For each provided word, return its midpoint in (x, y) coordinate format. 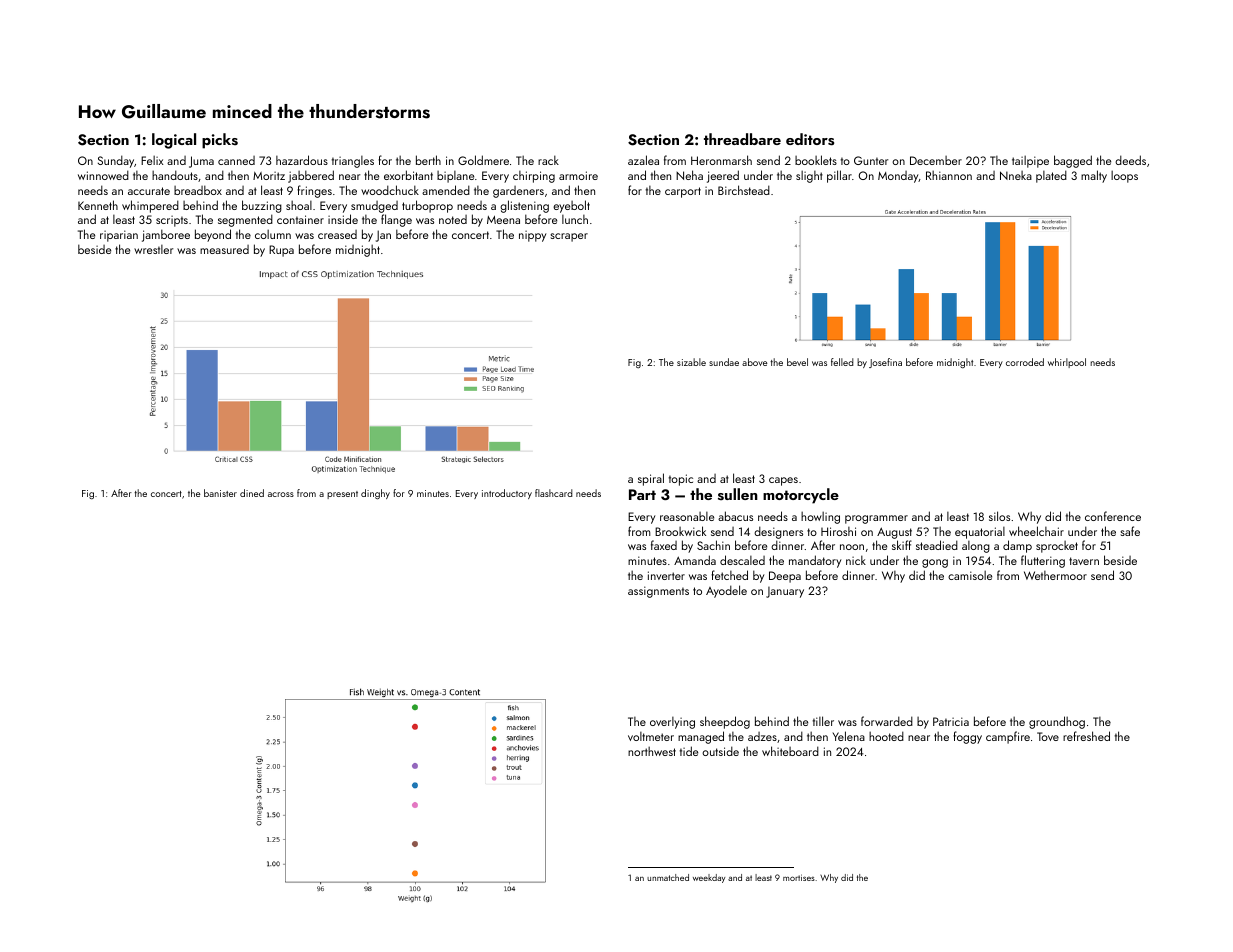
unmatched (668, 877)
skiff (902, 545)
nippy (532, 236)
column (273, 234)
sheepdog (725, 722)
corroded (1025, 362)
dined (252, 493)
